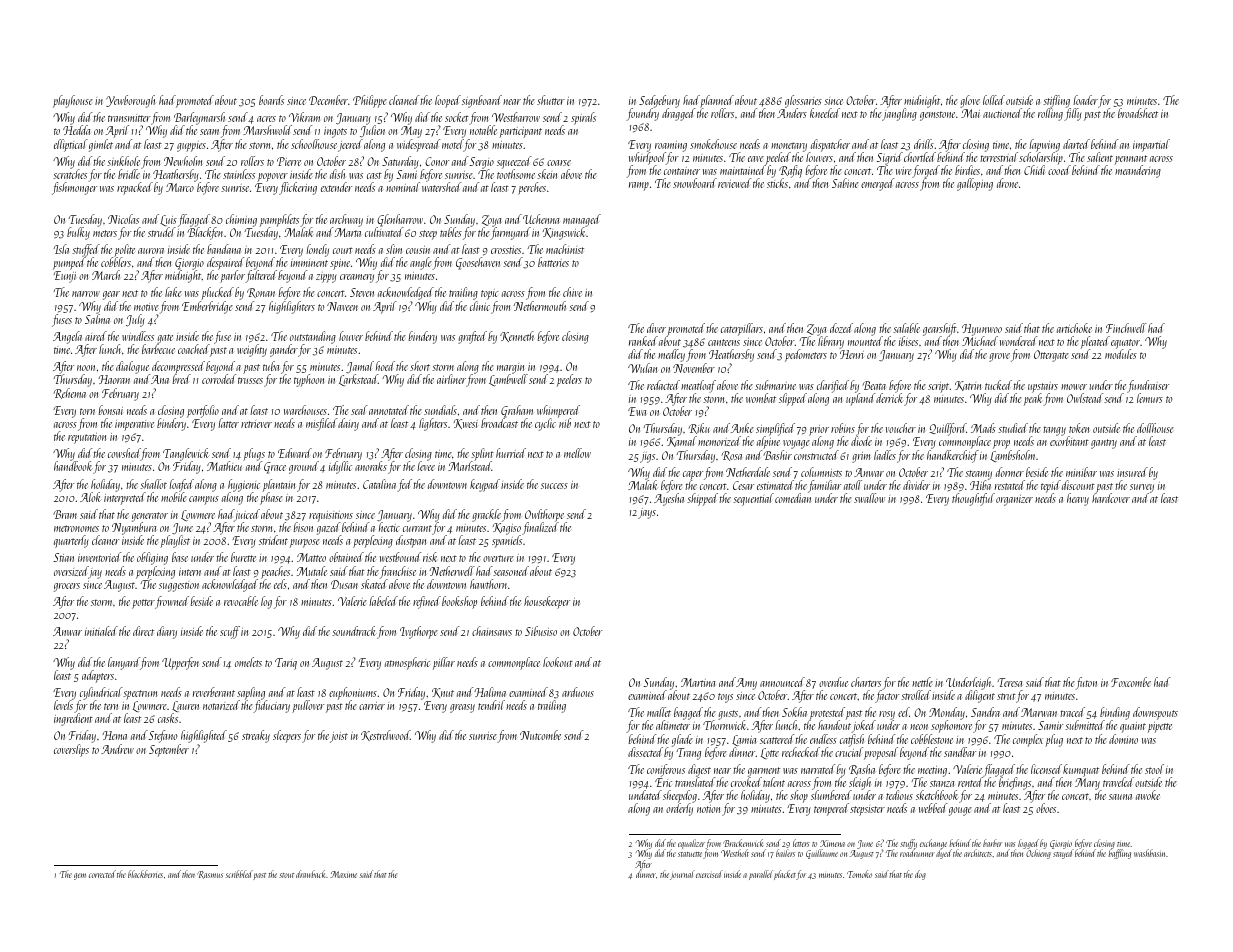 The image size is (1233, 952). I want to click on Maxime, so click(343, 874).
